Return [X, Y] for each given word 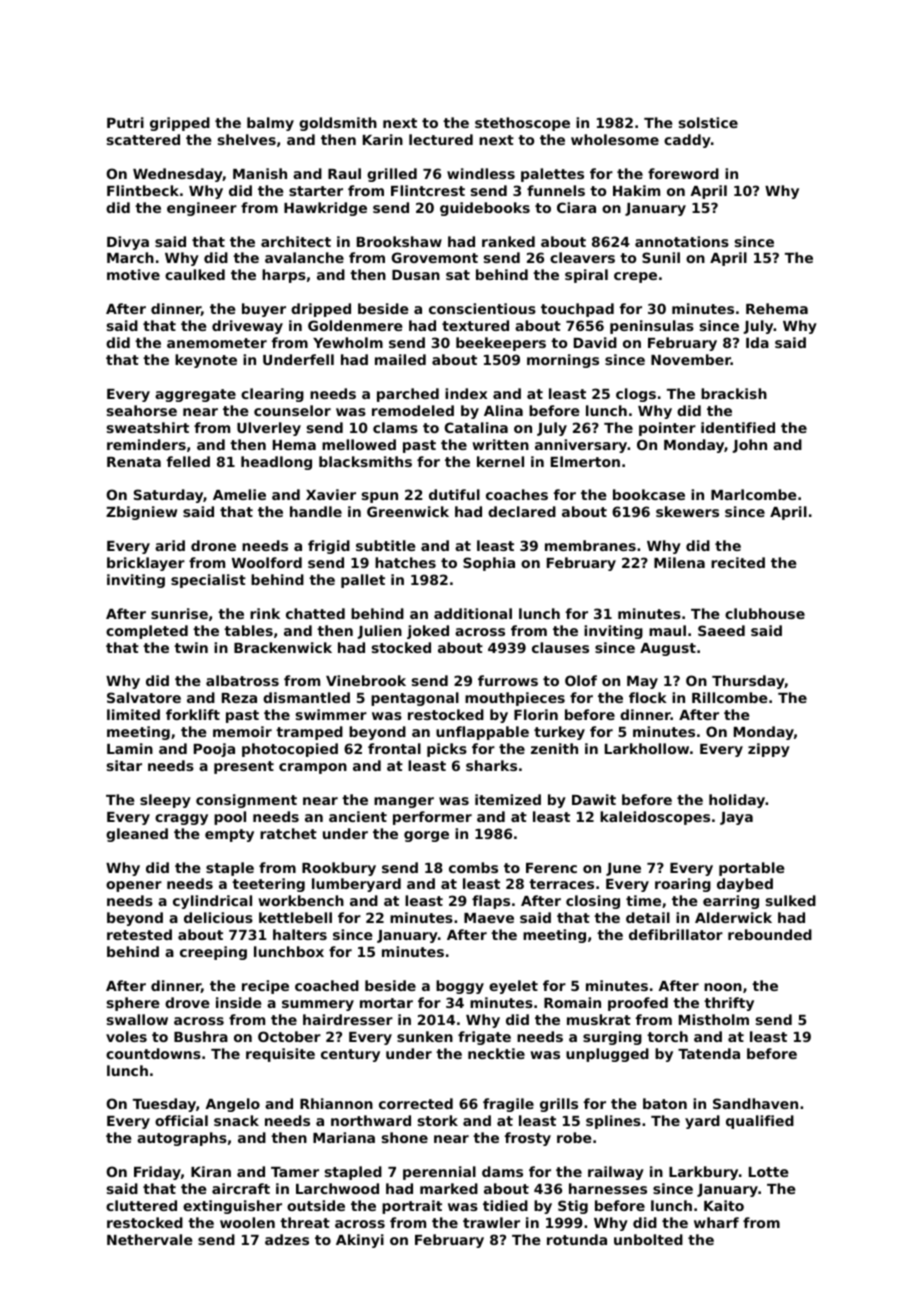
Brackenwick [283, 647]
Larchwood [337, 1188]
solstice [708, 122]
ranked [508, 241]
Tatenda [709, 1053]
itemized [508, 799]
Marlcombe [753, 494]
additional [473, 613]
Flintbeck [143, 190]
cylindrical [212, 902]
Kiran [211, 1171]
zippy [769, 750]
